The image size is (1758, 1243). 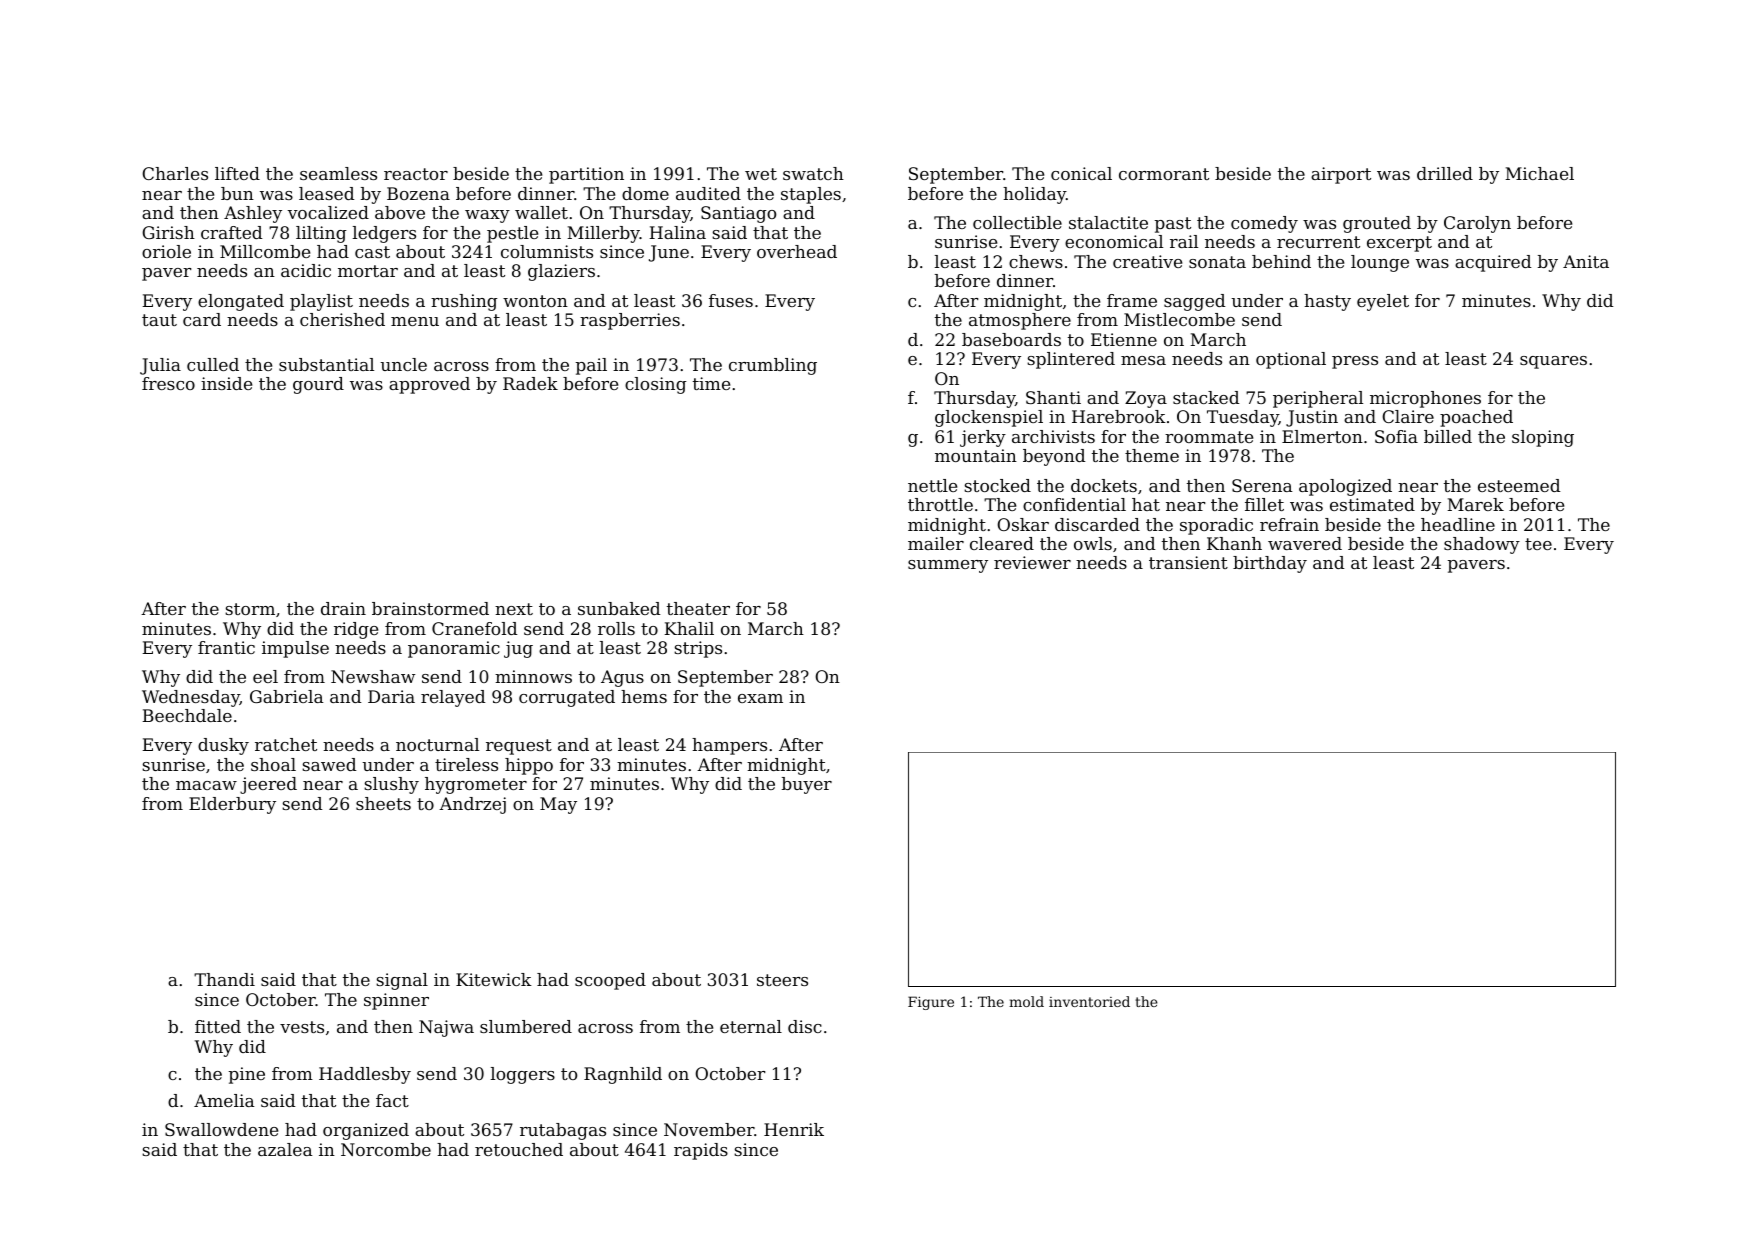 What do you see at coordinates (383, 803) in the document?
I see `sheets` at bounding box center [383, 803].
